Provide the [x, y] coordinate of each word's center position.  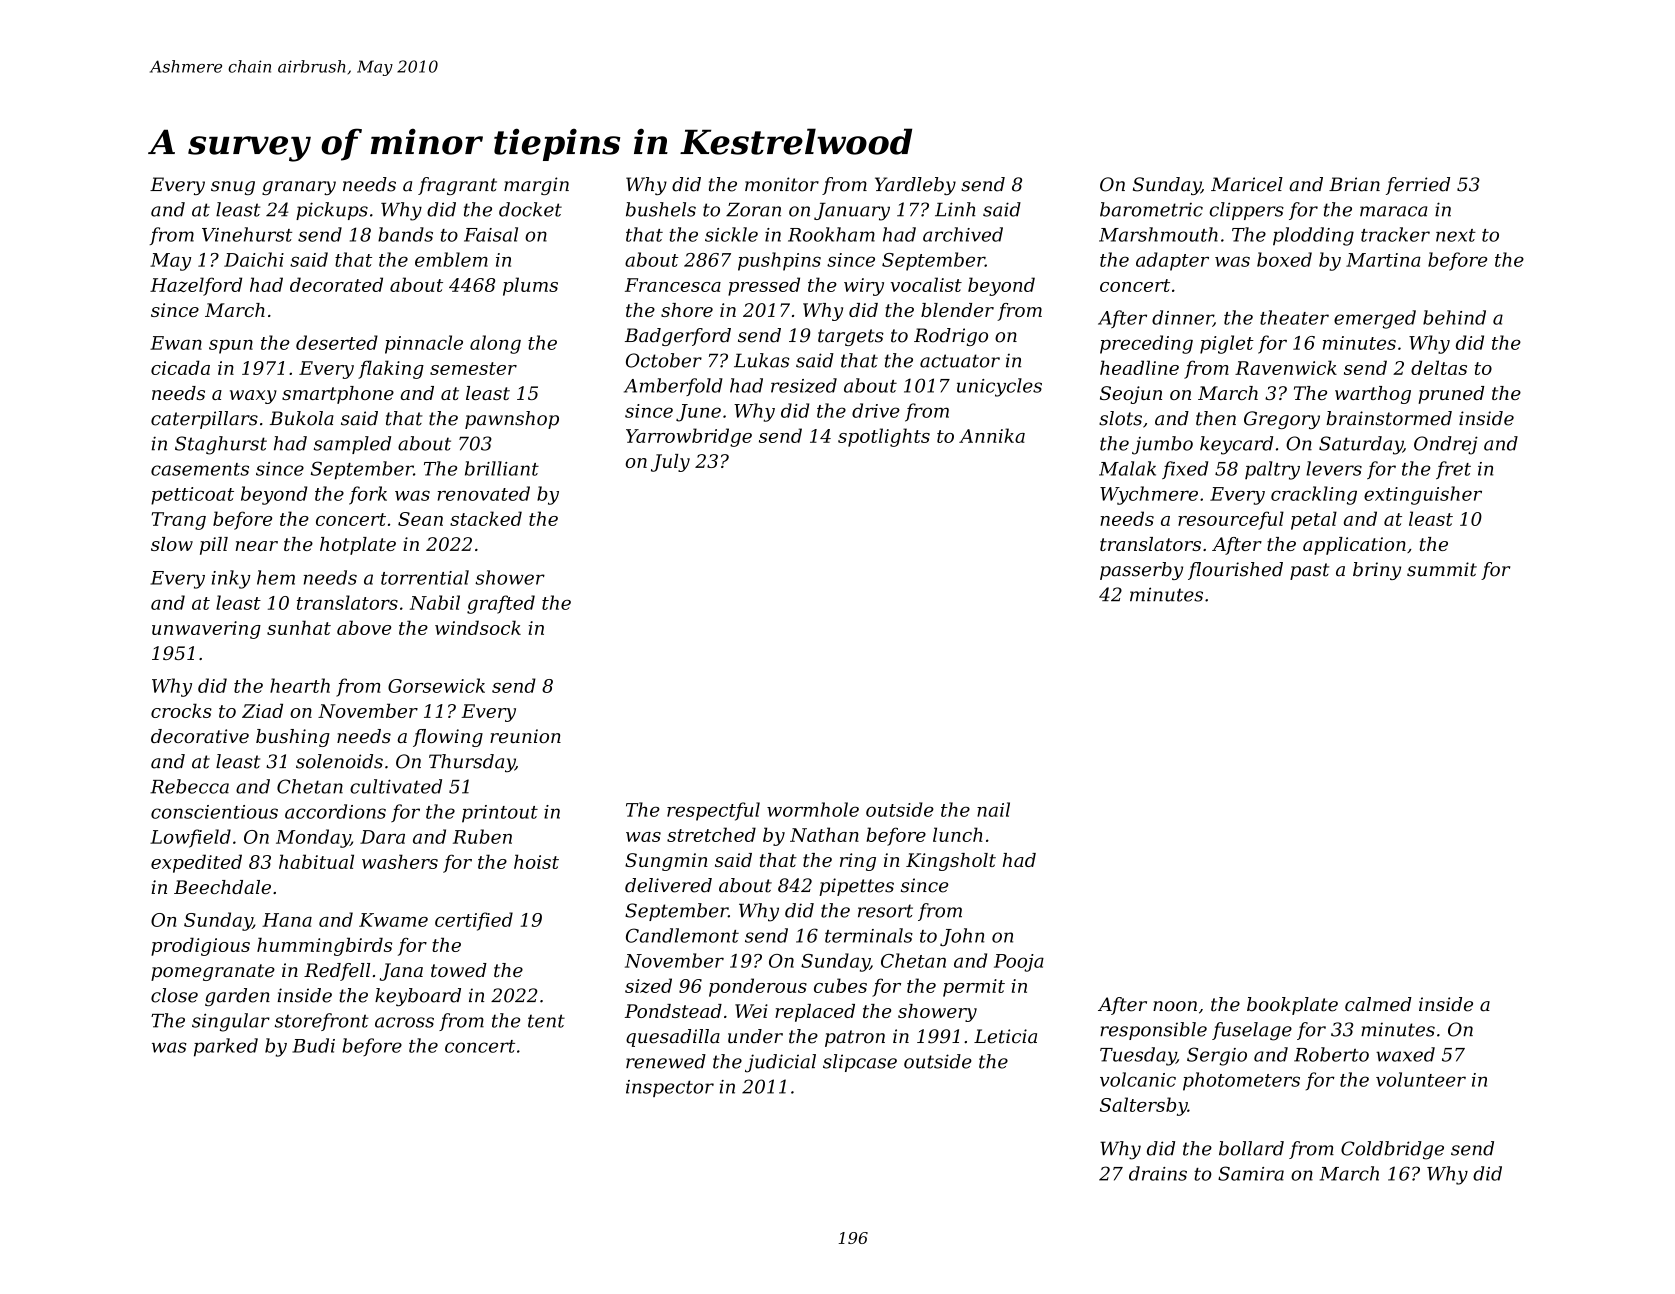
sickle [731, 234]
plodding [1313, 236]
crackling [1314, 495]
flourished [1235, 571]
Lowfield [190, 838]
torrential [425, 577]
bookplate [1292, 1006]
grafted [501, 604]
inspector [670, 1088]
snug [233, 188]
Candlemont [682, 935]
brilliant [502, 468]
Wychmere [1149, 495]
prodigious [200, 947]
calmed [1378, 1004]
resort [885, 911]
